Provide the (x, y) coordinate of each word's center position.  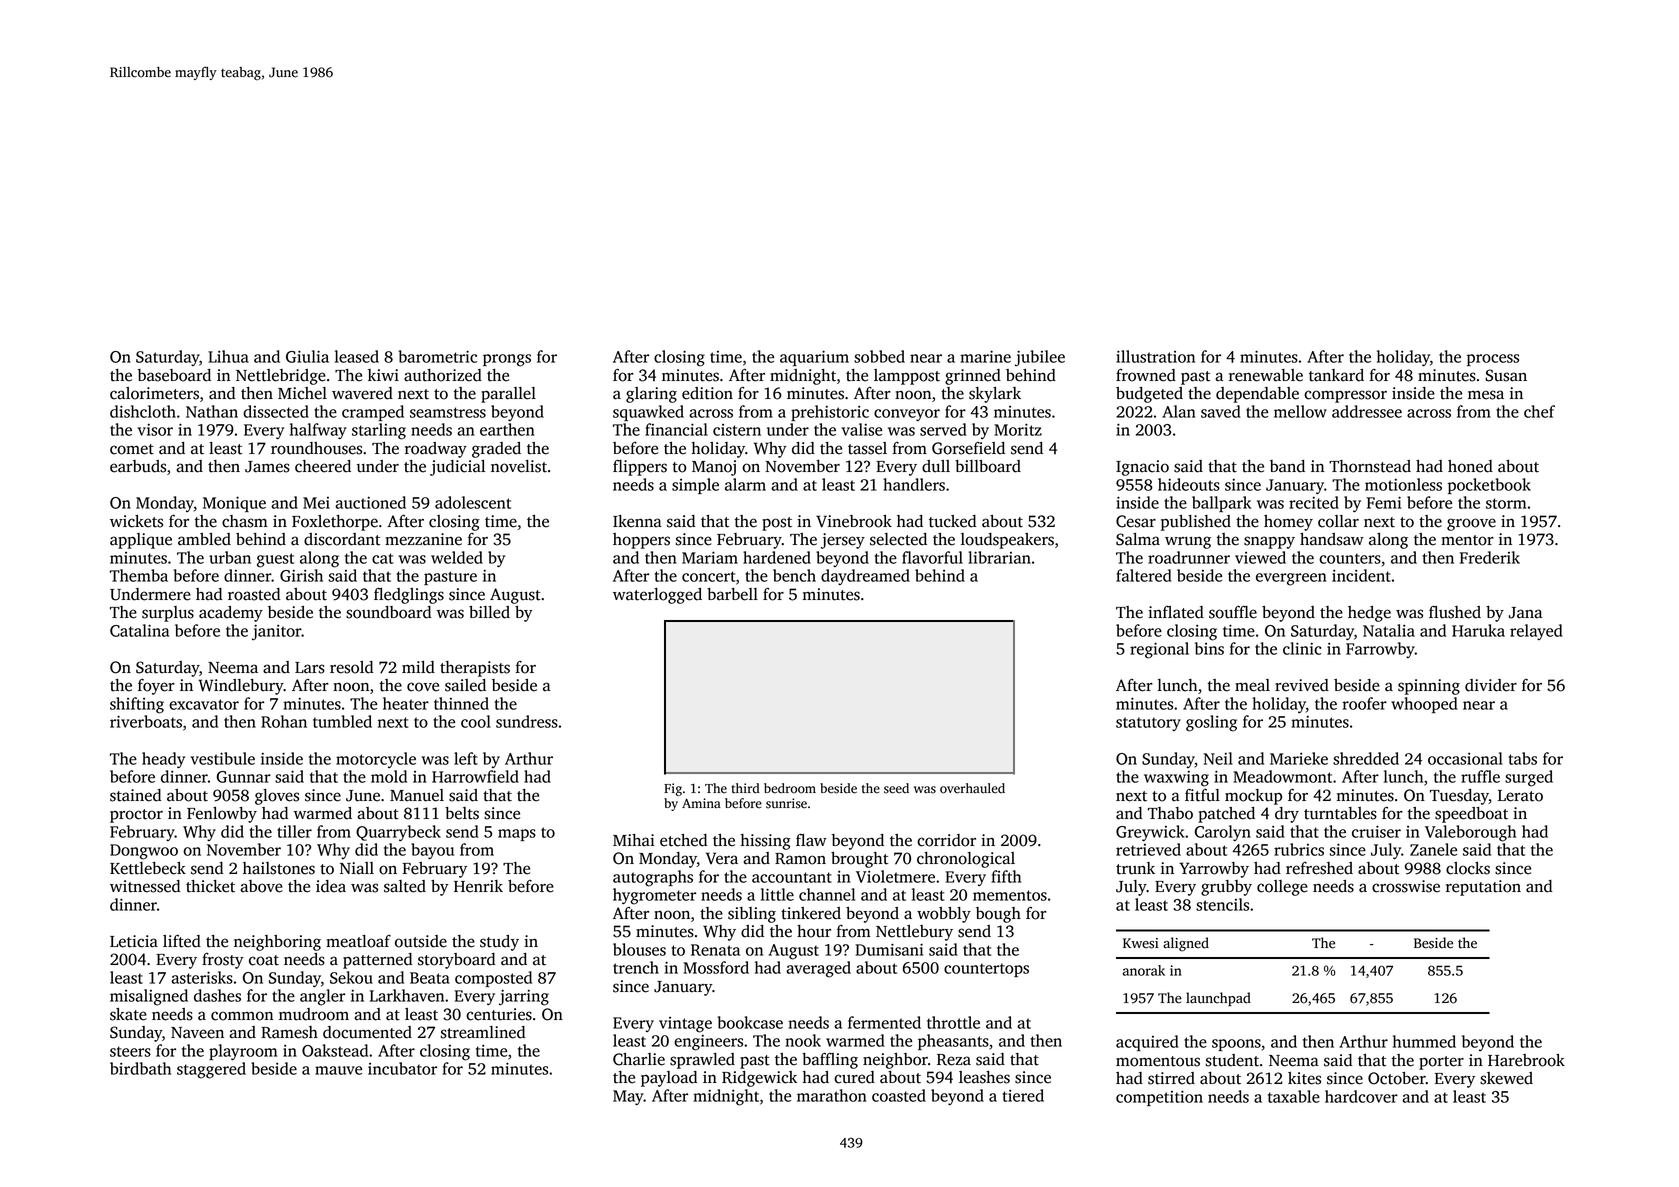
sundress (527, 721)
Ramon (800, 859)
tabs (1523, 758)
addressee (1367, 411)
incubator (402, 1068)
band (1287, 466)
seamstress (448, 412)
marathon (832, 1095)
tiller (294, 831)
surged (1529, 778)
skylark (995, 395)
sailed (465, 685)
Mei (316, 503)
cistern (737, 430)
